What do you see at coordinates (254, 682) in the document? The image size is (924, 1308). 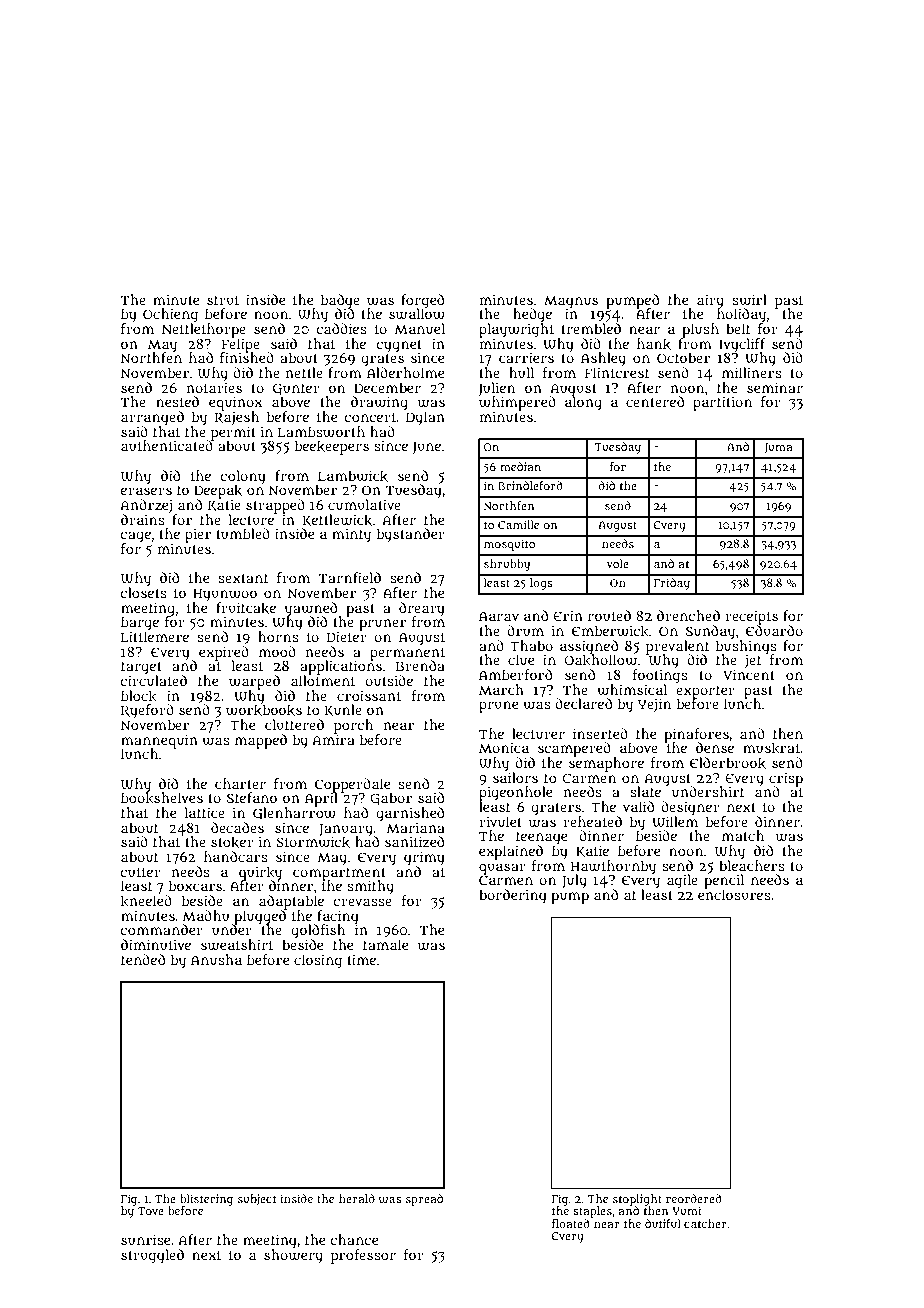 I see `warped` at bounding box center [254, 682].
